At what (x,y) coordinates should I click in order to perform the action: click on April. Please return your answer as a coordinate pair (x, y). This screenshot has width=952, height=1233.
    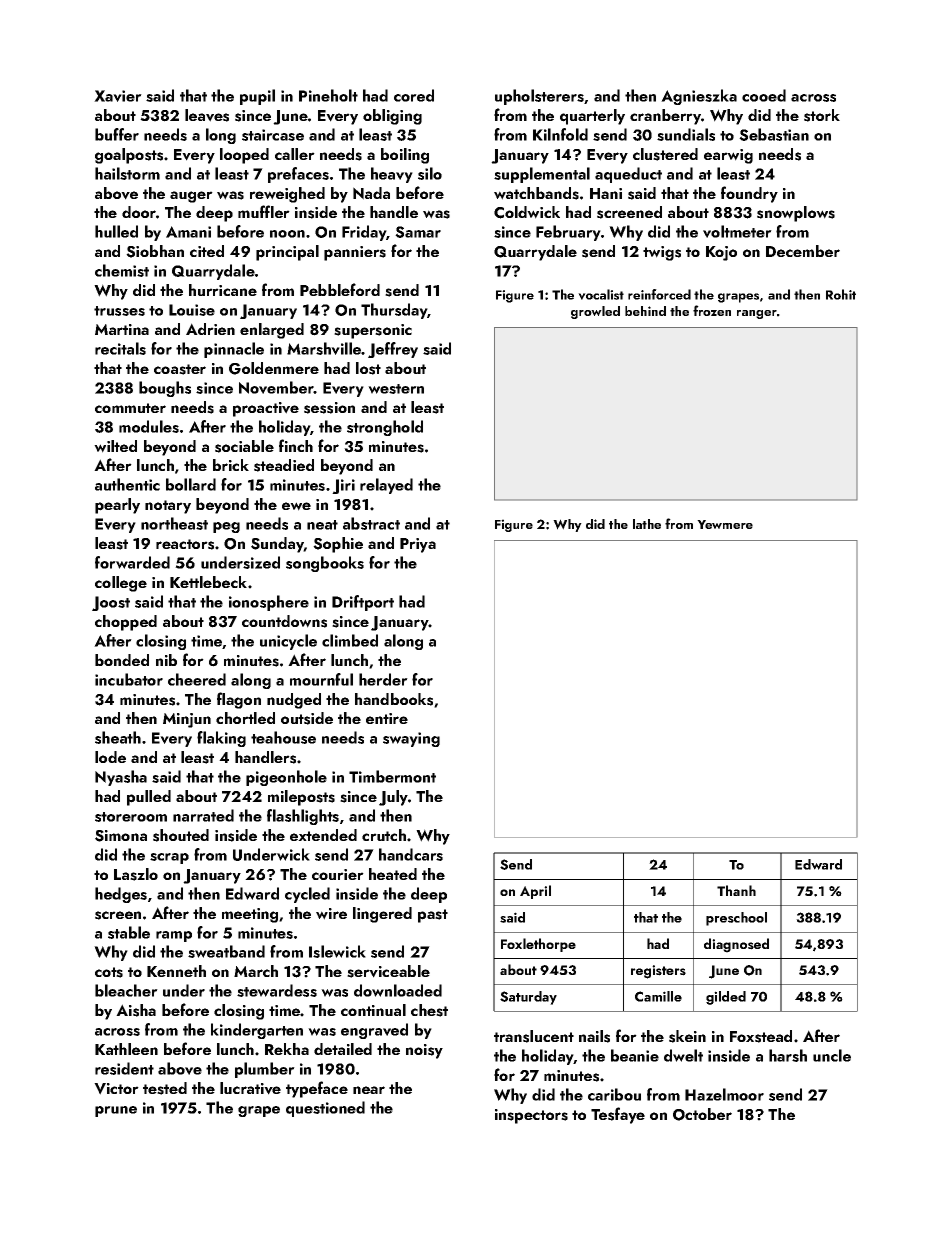
    Looking at the image, I should click on (535, 892).
